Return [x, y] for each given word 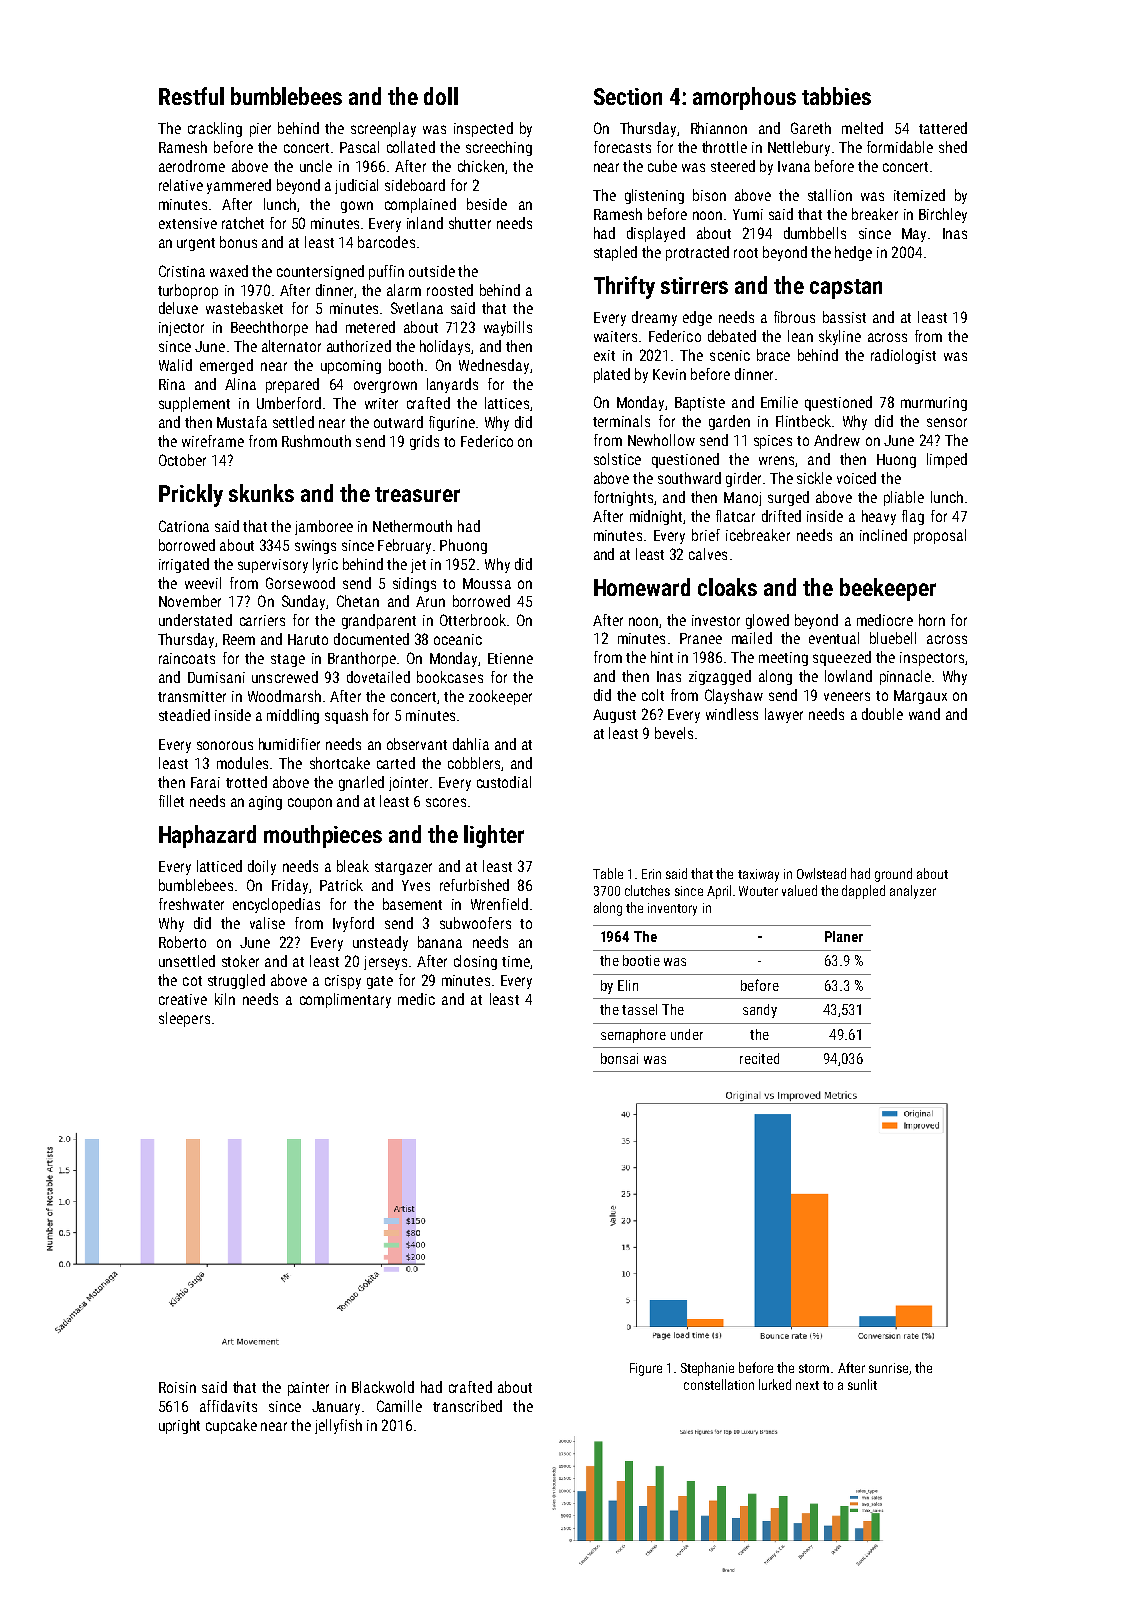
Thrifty [624, 287]
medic [416, 999]
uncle [316, 166]
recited [759, 1058]
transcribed [467, 1406]
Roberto [182, 942]
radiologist [903, 356]
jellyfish [338, 1426]
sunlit [862, 1384]
